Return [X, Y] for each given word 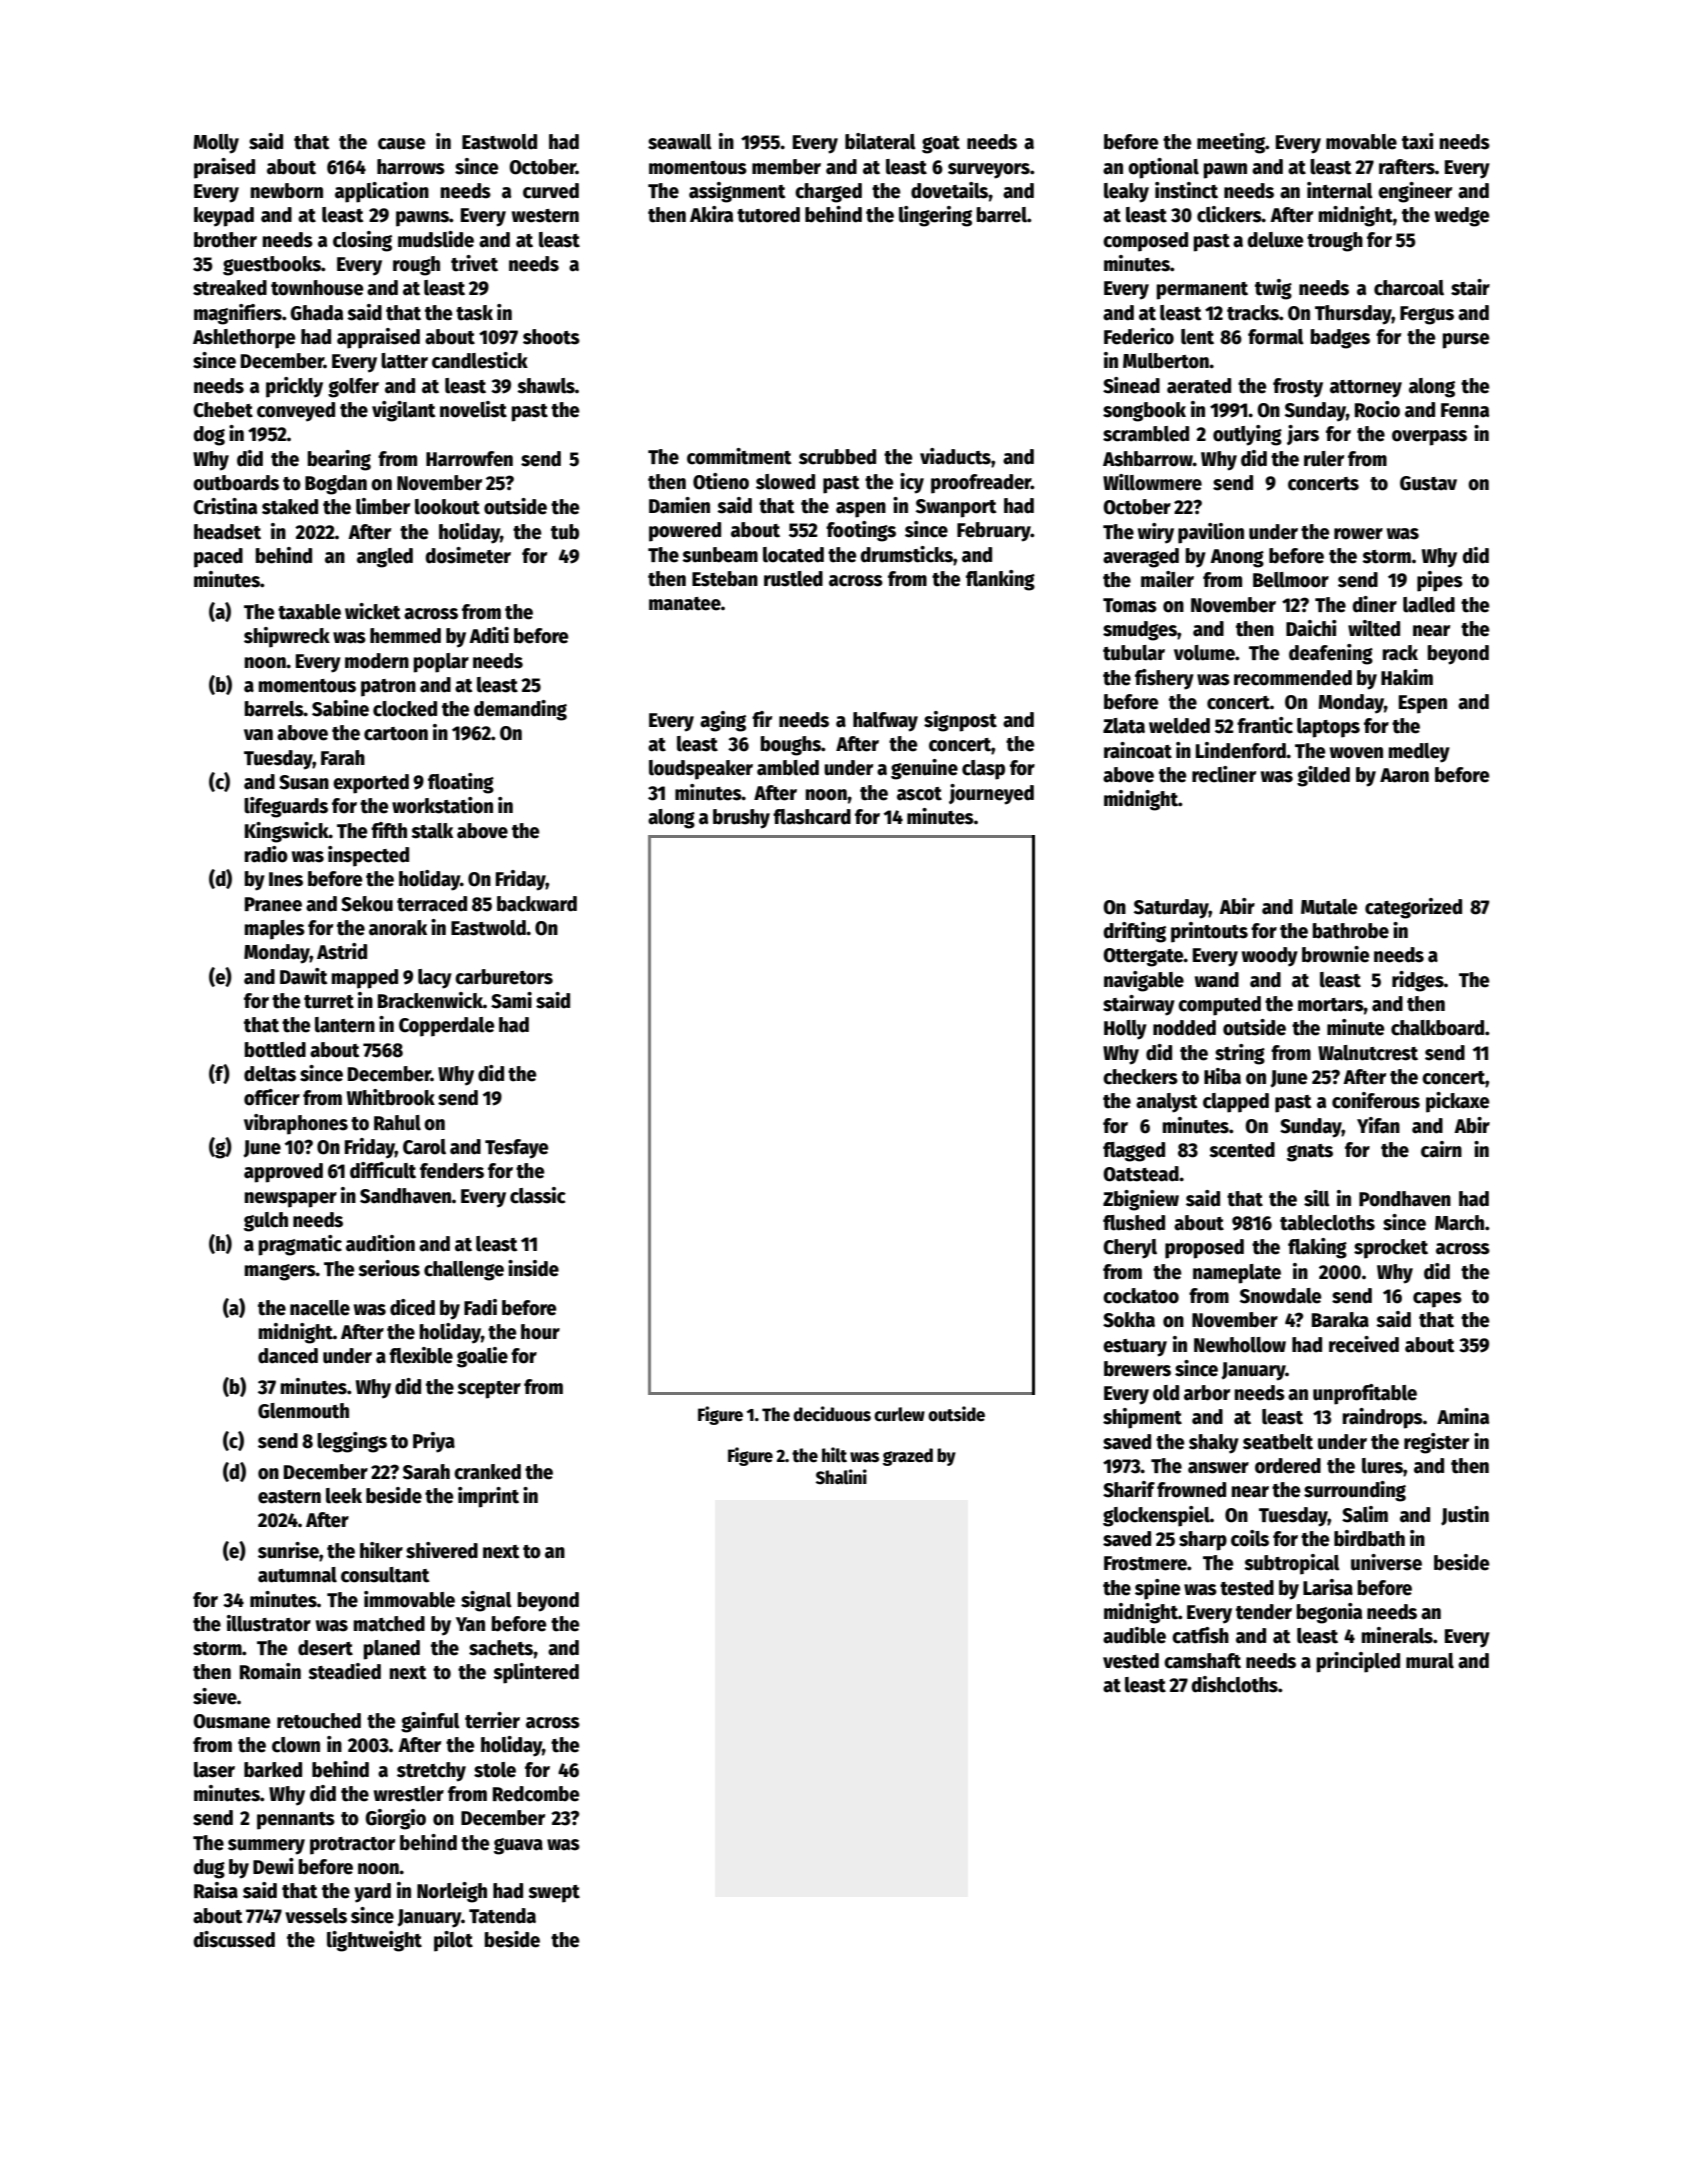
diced [412, 1307]
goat [941, 145]
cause [402, 144]
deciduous [832, 1414]
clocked [405, 709]
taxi [1418, 141]
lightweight [374, 1941]
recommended [1293, 678]
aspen [861, 510]
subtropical [1292, 1564]
